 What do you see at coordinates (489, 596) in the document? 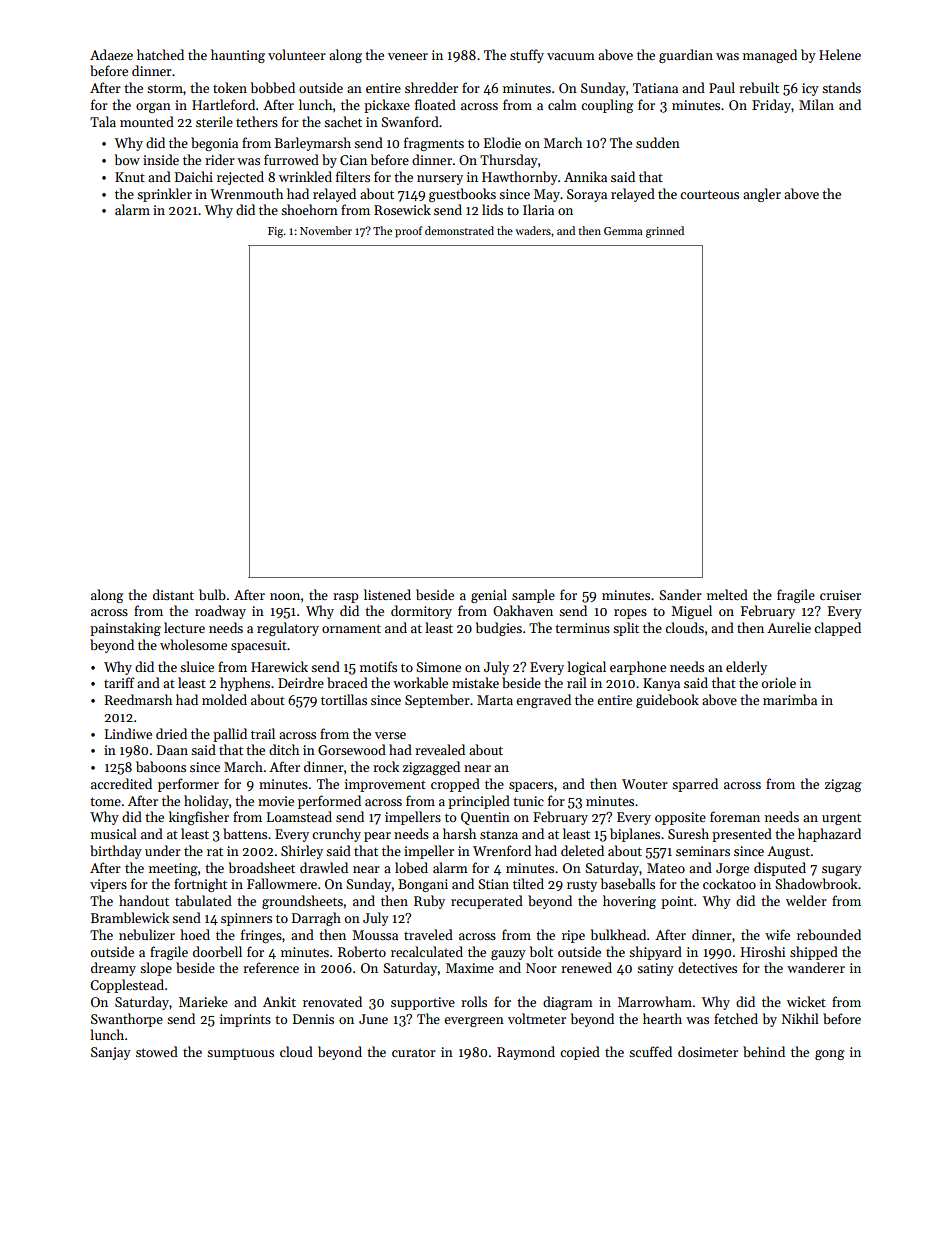
I see `genial` at bounding box center [489, 596].
